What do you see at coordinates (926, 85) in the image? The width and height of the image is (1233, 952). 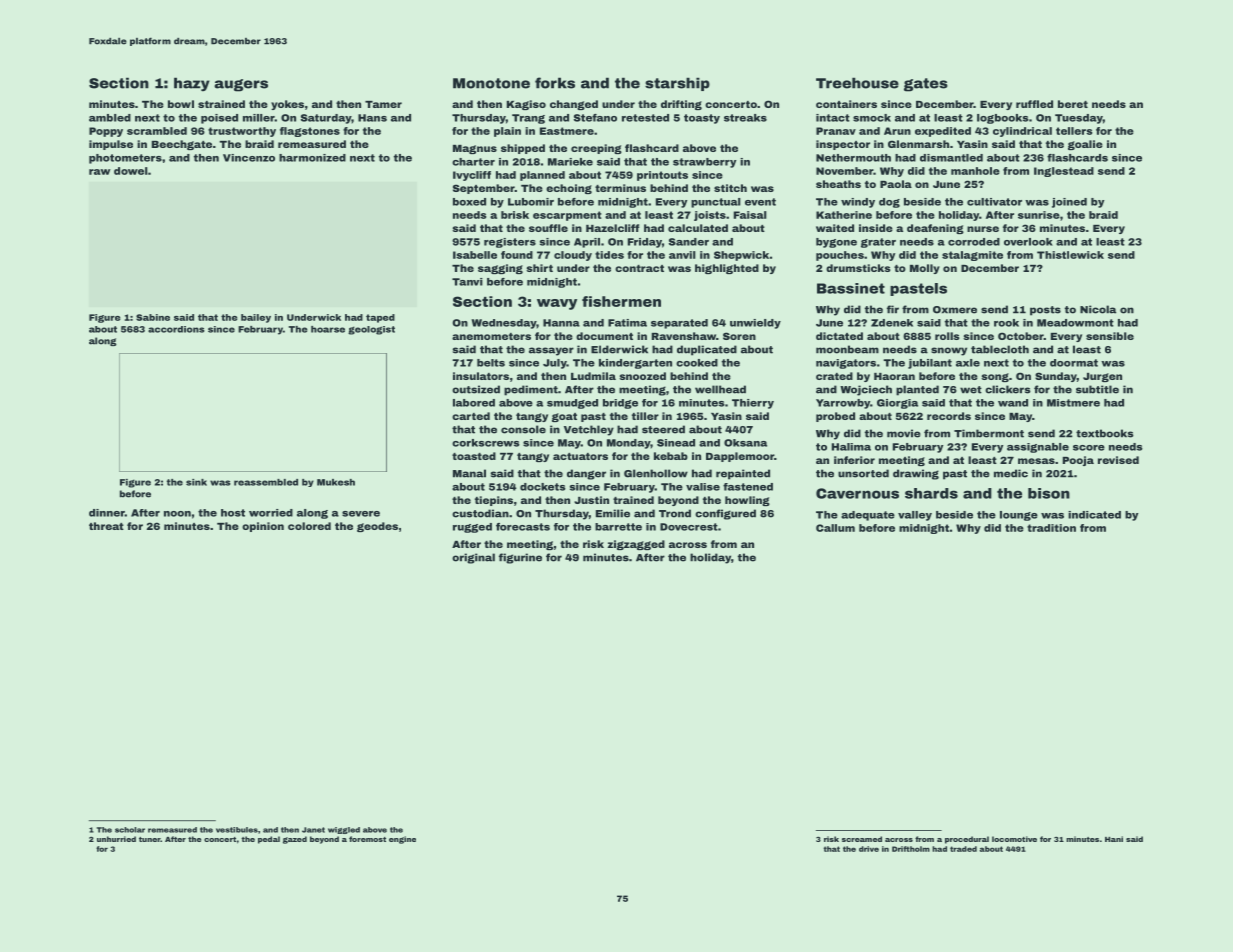 I see `gates` at bounding box center [926, 85].
